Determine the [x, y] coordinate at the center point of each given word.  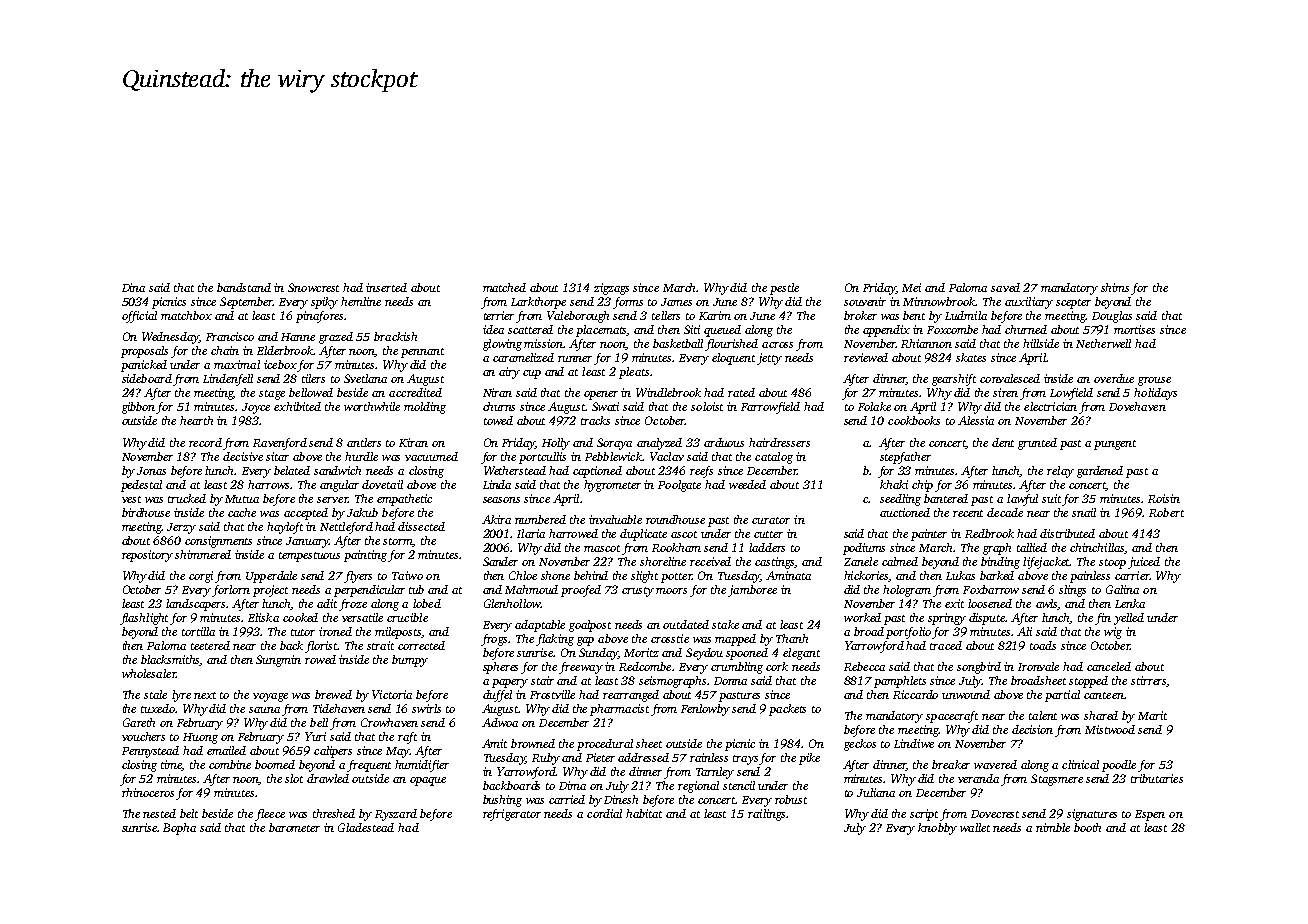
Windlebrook [668, 392]
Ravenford [280, 444]
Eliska [263, 617]
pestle [784, 289]
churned [1026, 329]
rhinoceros [148, 792]
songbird [979, 668]
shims [1115, 287]
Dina [133, 287]
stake [725, 624]
